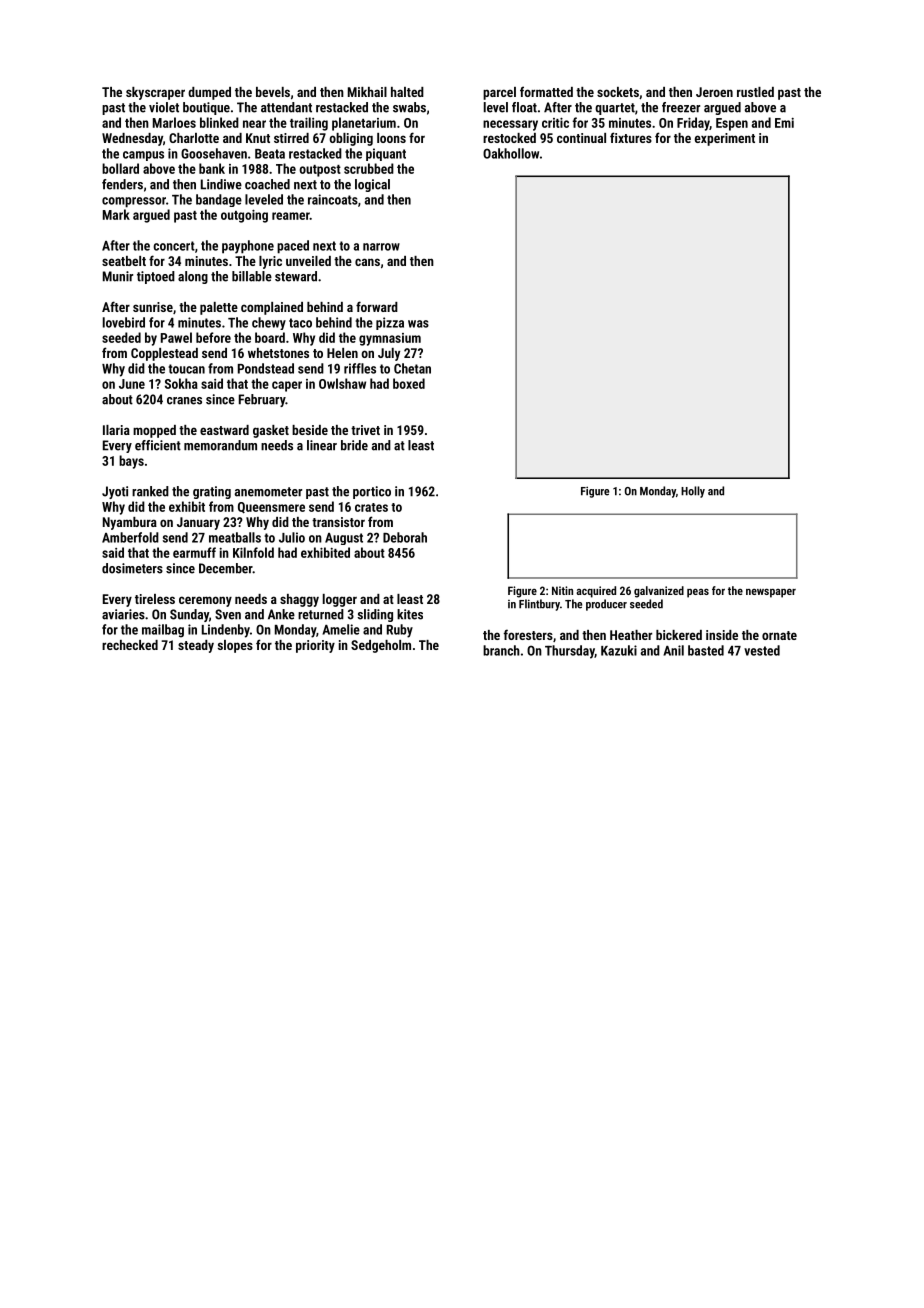  What do you see at coordinates (418, 324) in the page?
I see `was` at bounding box center [418, 324].
